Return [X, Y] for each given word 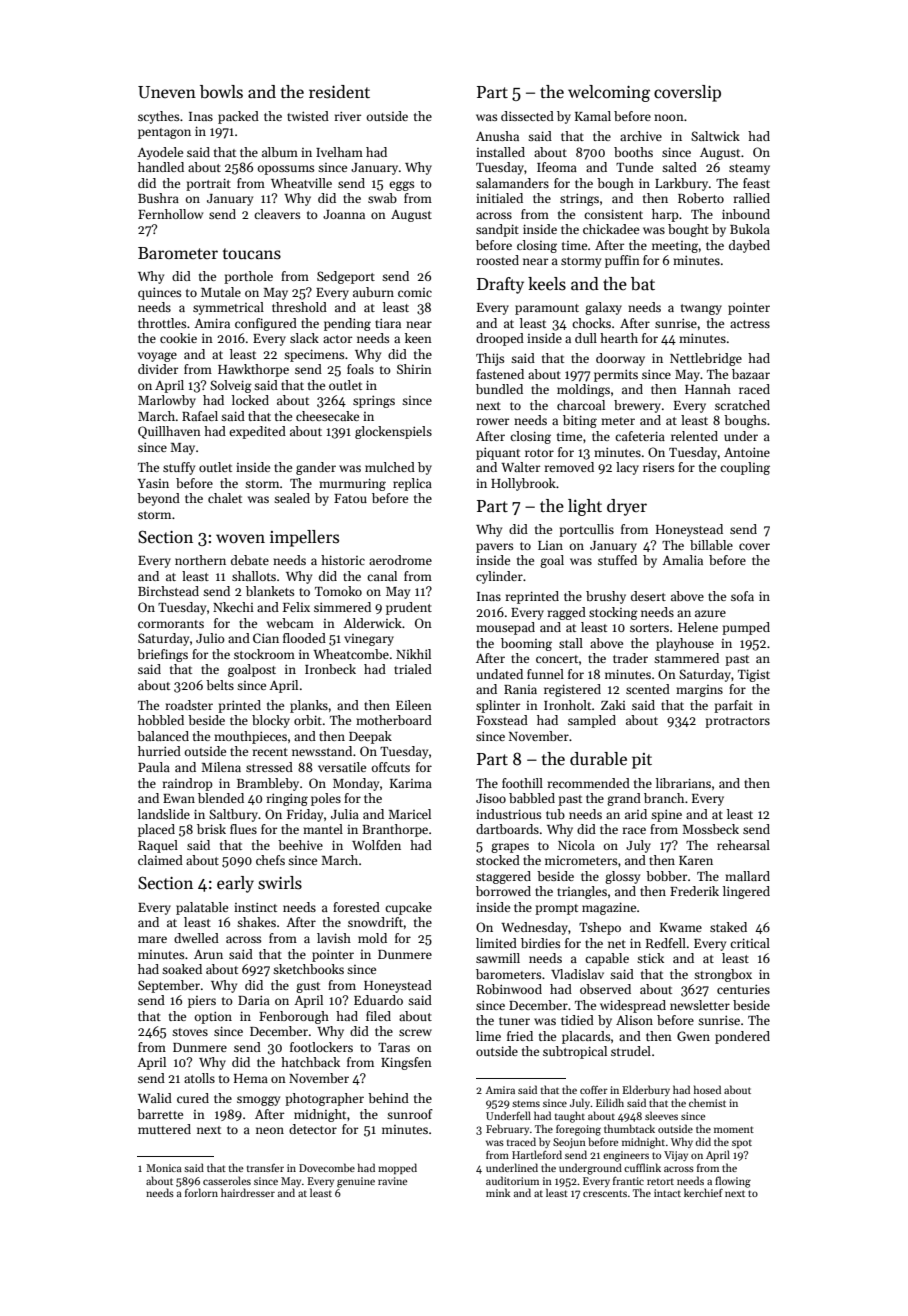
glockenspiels [393, 432]
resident [339, 92]
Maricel [409, 814]
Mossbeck [710, 829]
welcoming [609, 93]
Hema [251, 1078]
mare [152, 939]
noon [669, 117]
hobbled [161, 720]
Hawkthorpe [253, 370]
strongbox [723, 975]
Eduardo [378, 1000]
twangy [701, 309]
